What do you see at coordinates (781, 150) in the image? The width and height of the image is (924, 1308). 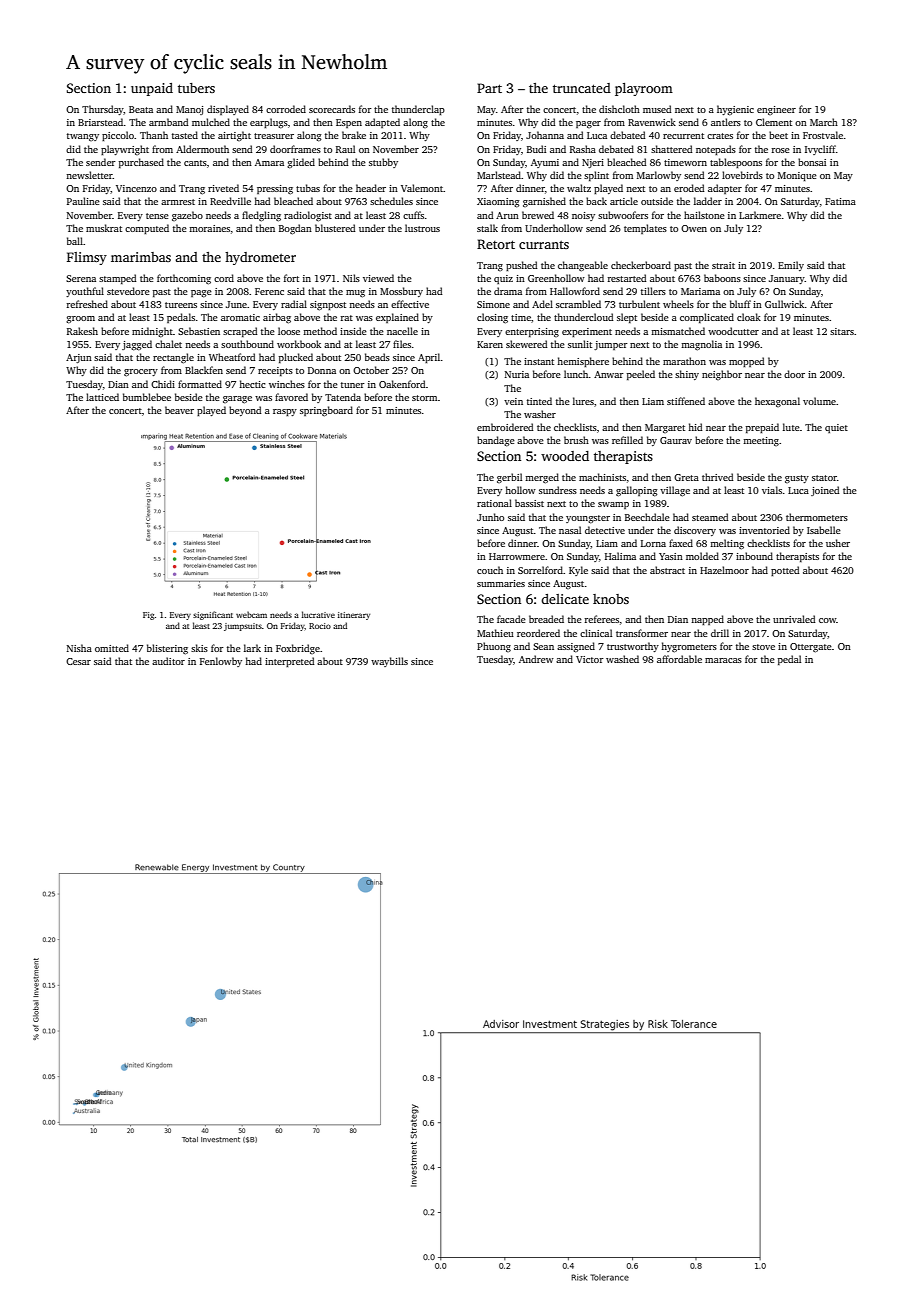 I see `rose` at bounding box center [781, 150].
